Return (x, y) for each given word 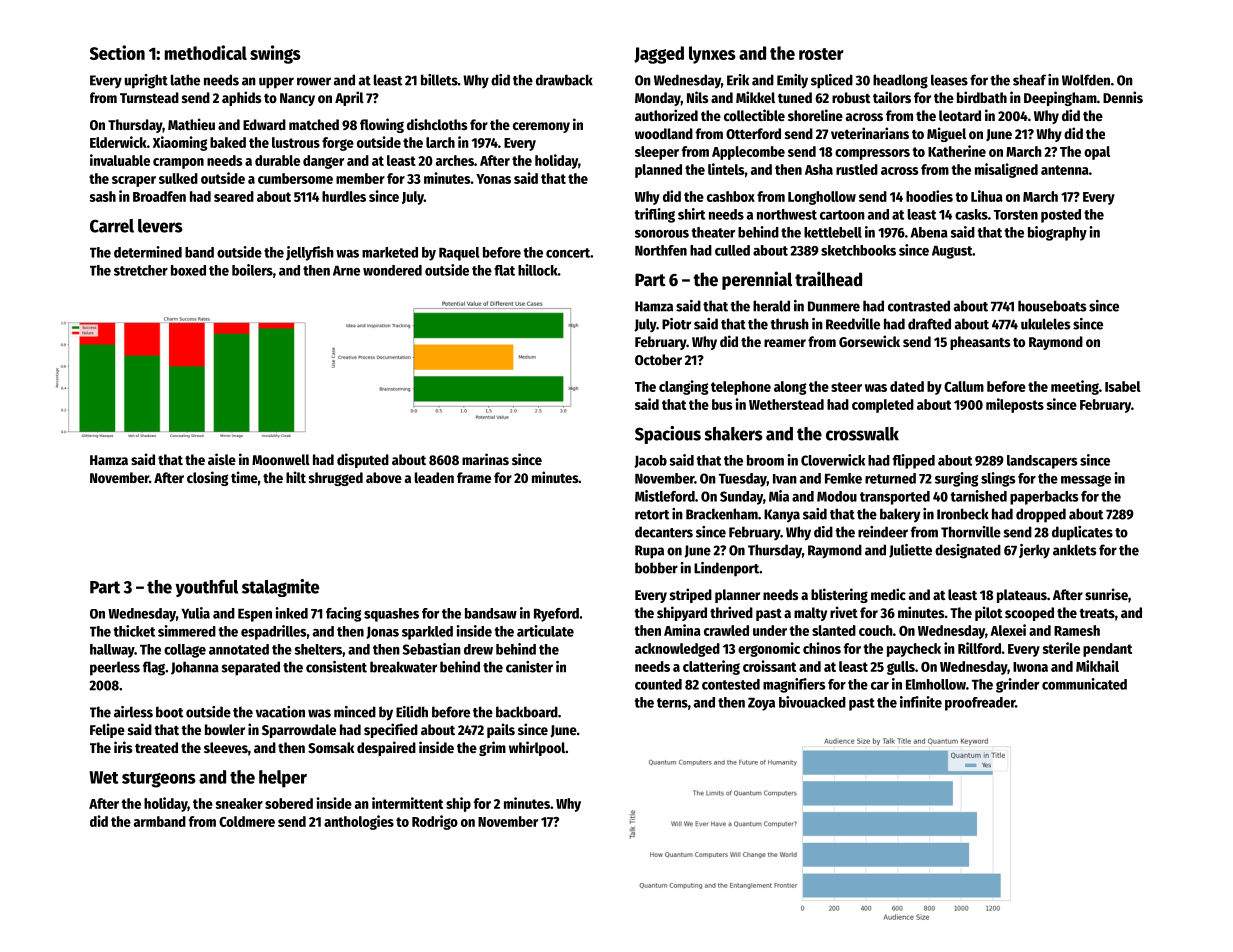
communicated (1084, 684)
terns (672, 703)
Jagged (659, 55)
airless (133, 712)
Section (117, 52)
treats (1097, 613)
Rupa (649, 552)
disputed (363, 460)
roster (821, 54)
